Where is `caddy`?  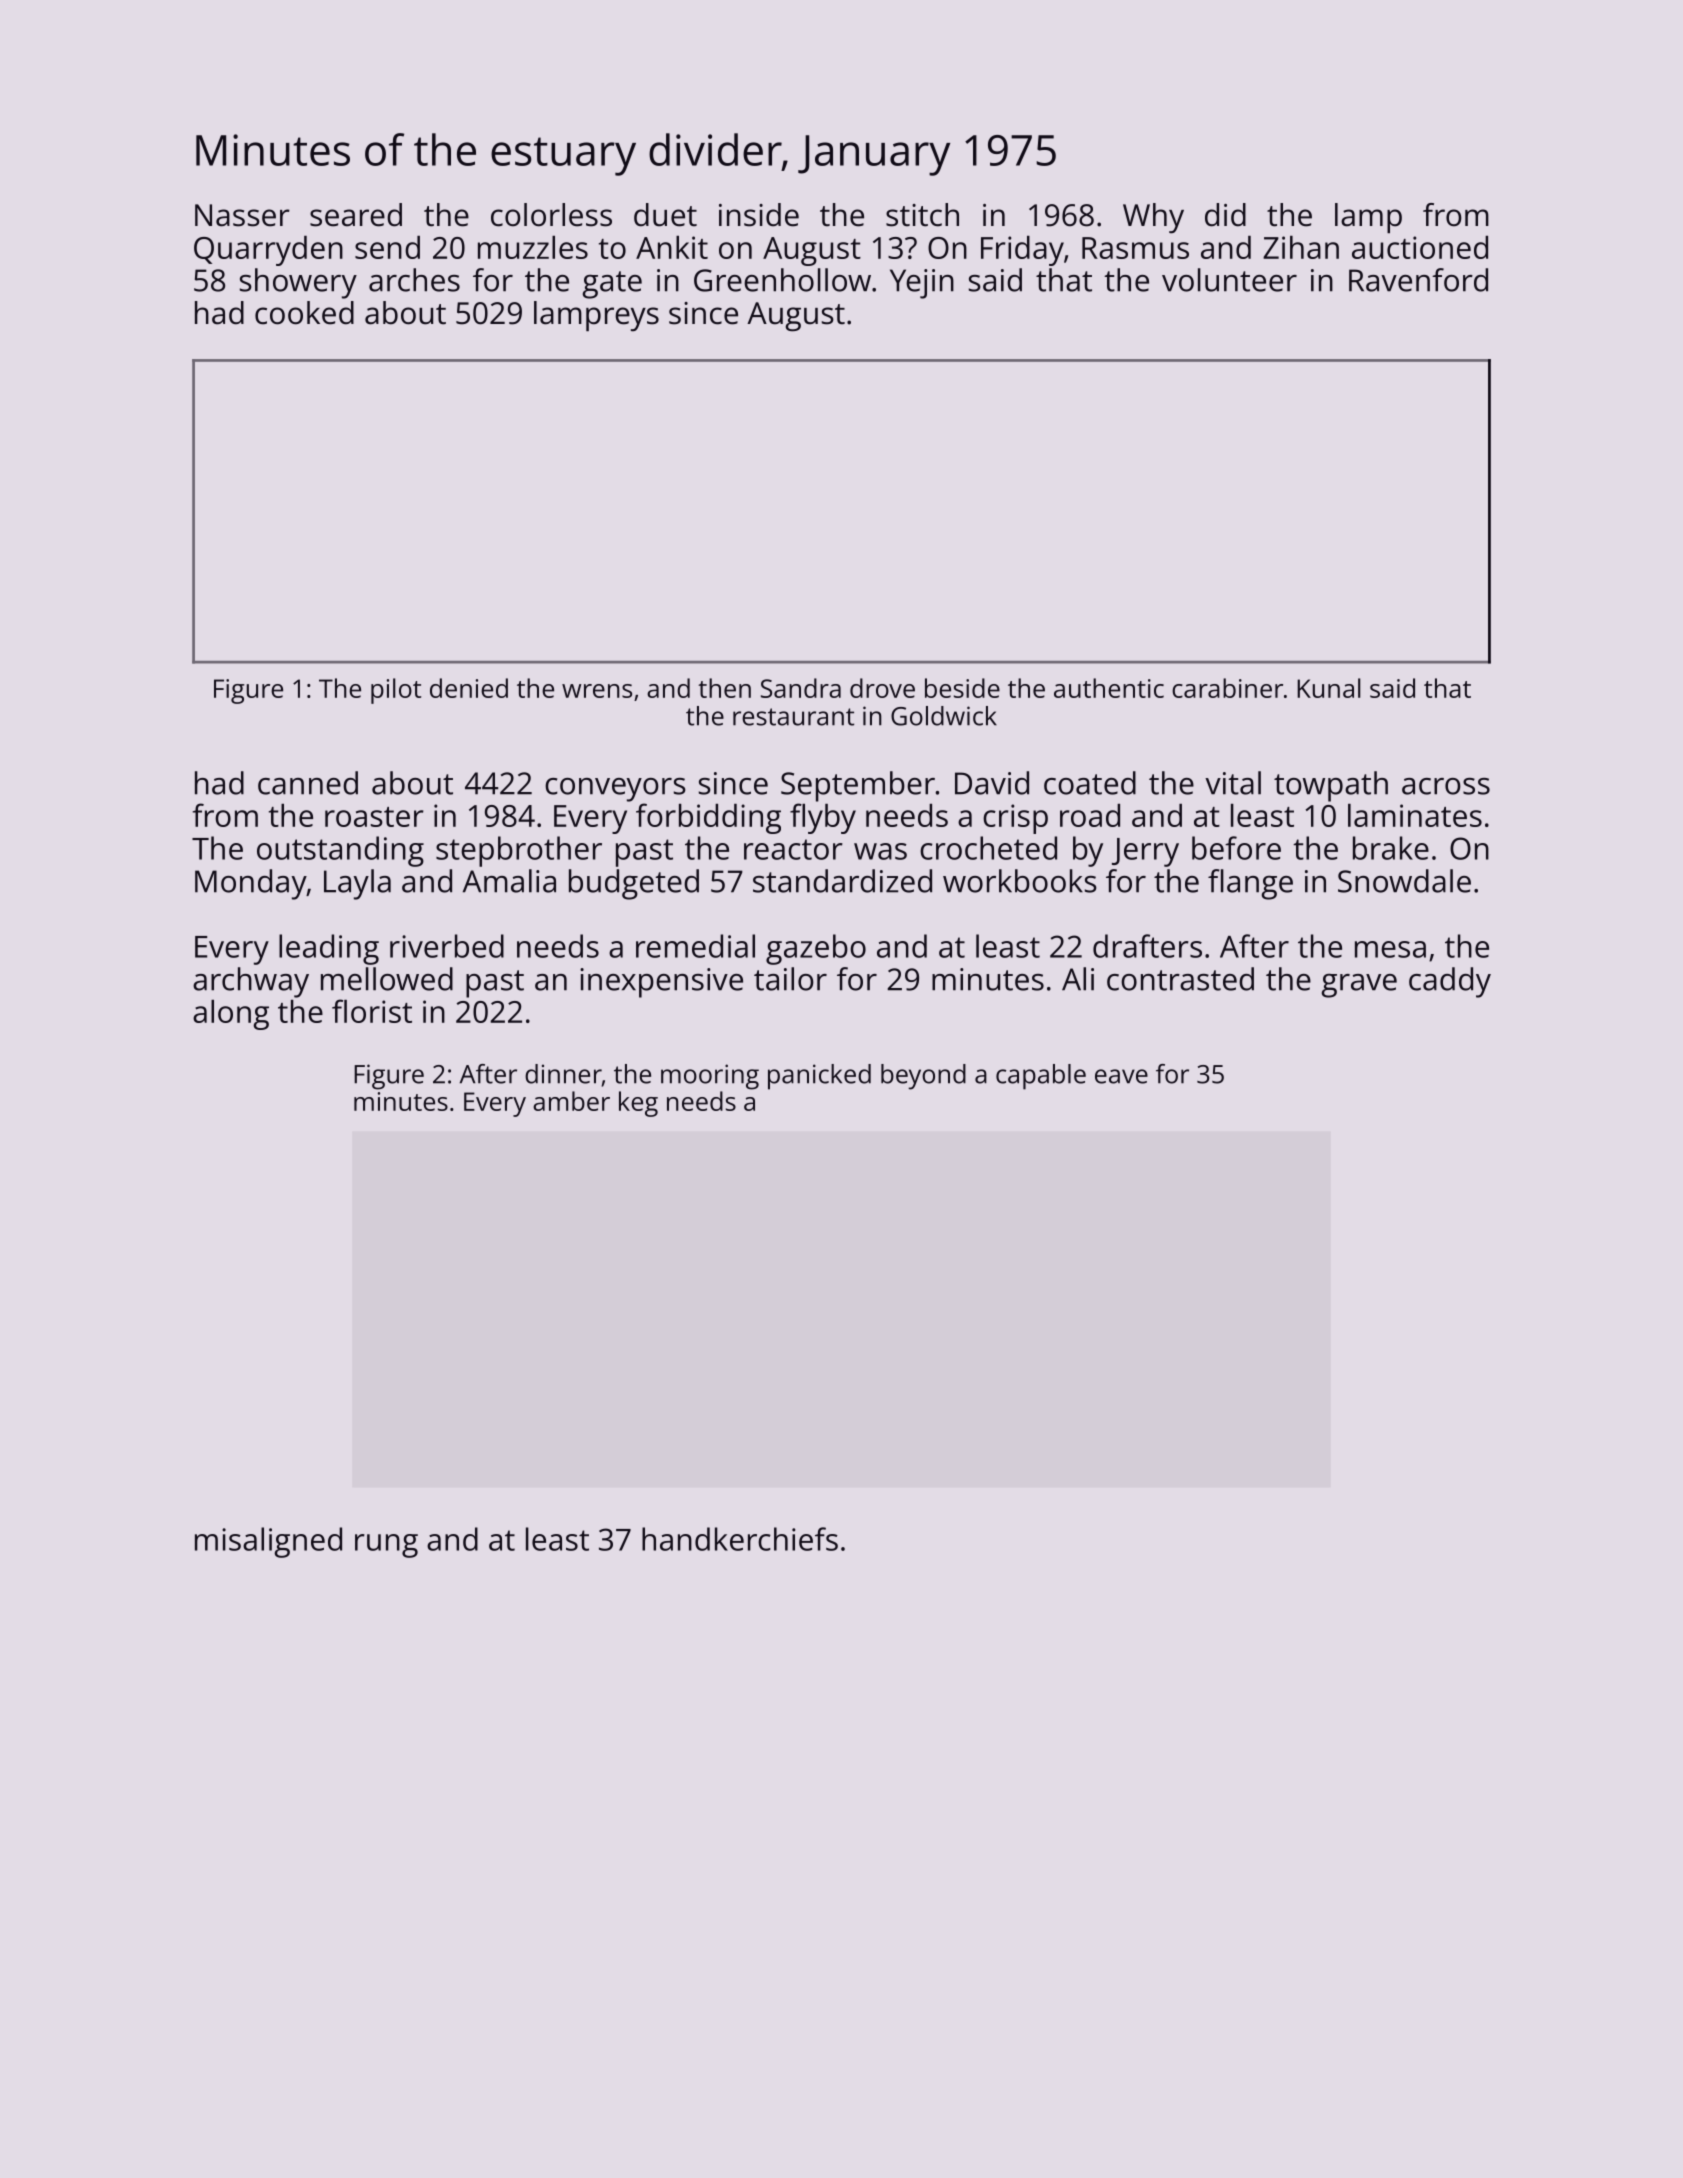
caddy is located at coordinates (1450, 982).
